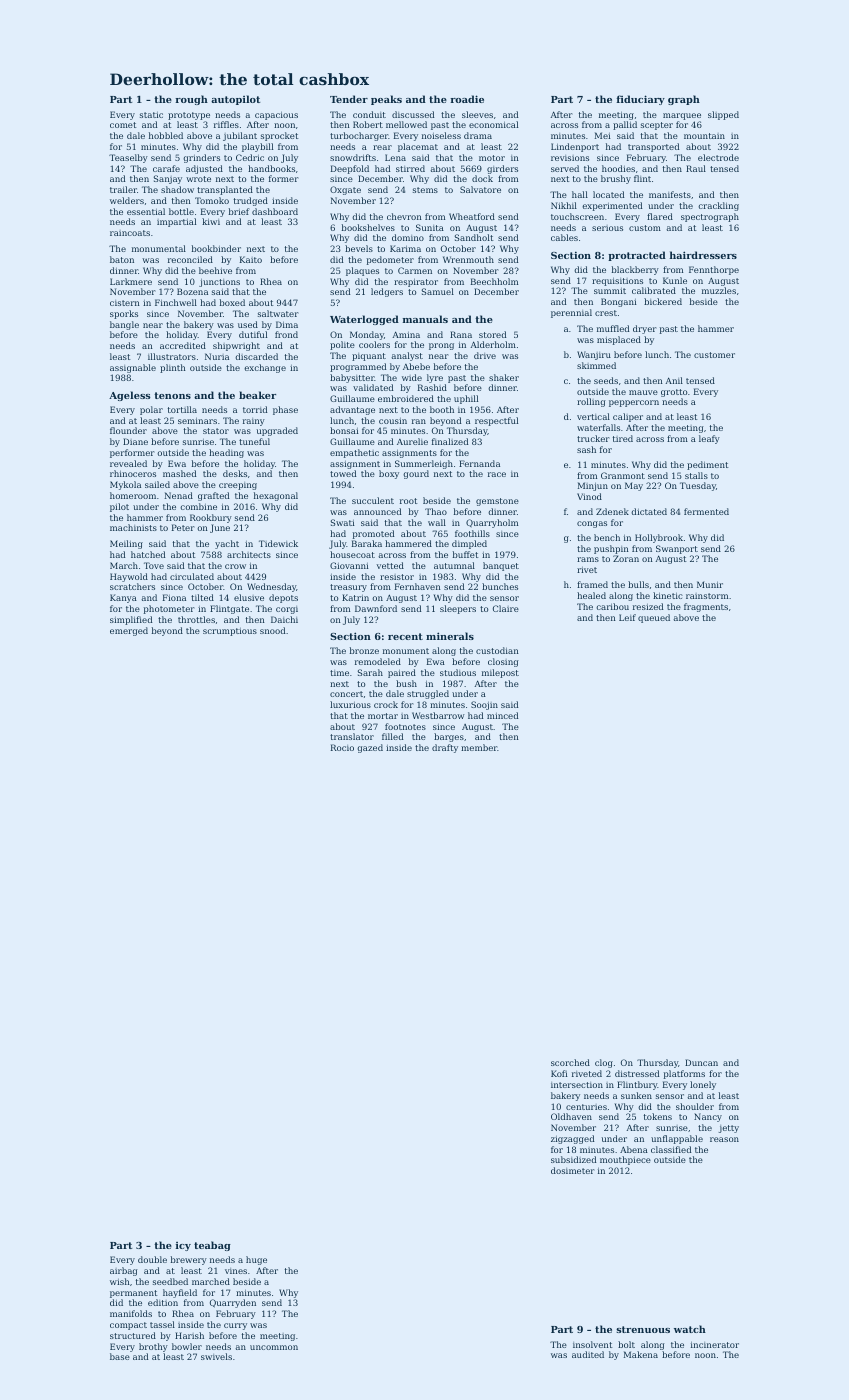 This document has height=1400, width=849. Describe the element at coordinates (129, 631) in the document. I see `emerged` at that location.
